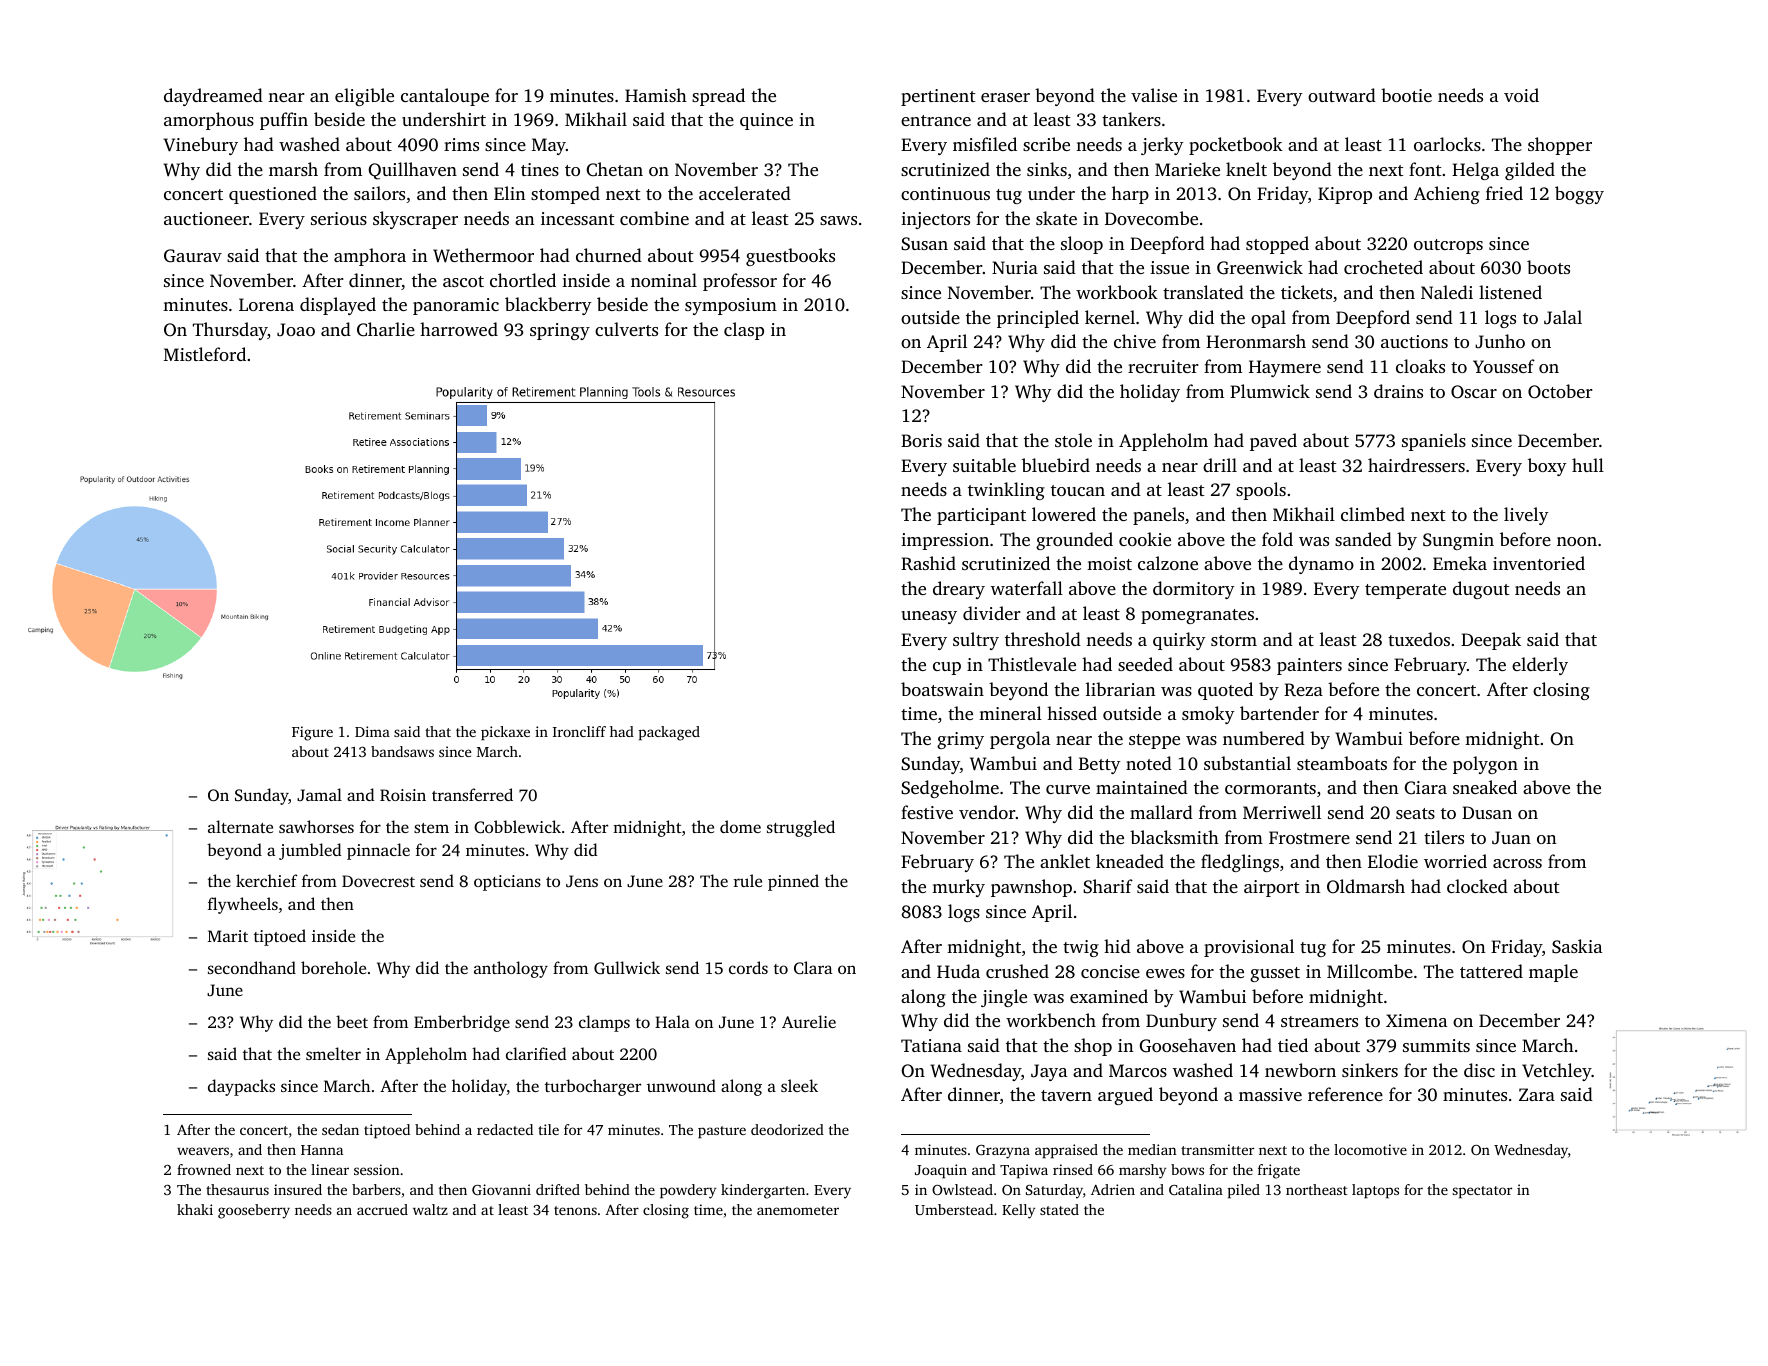  What do you see at coordinates (558, 1189) in the screenshot?
I see `drifted` at bounding box center [558, 1189].
